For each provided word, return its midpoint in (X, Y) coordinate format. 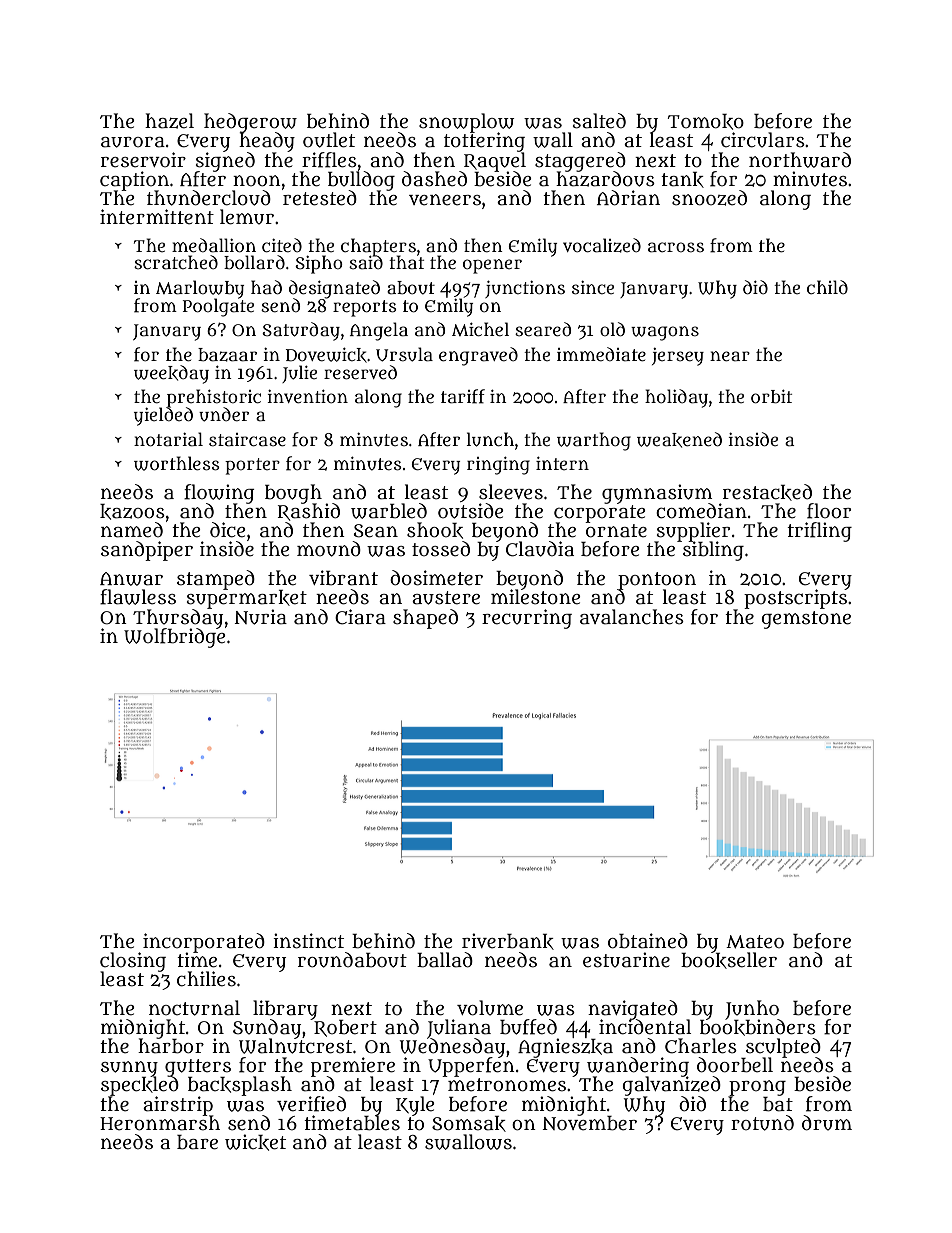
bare (197, 1142)
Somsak (469, 1124)
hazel (169, 121)
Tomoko (706, 122)
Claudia (540, 549)
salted (599, 121)
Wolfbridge (175, 638)
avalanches (632, 617)
